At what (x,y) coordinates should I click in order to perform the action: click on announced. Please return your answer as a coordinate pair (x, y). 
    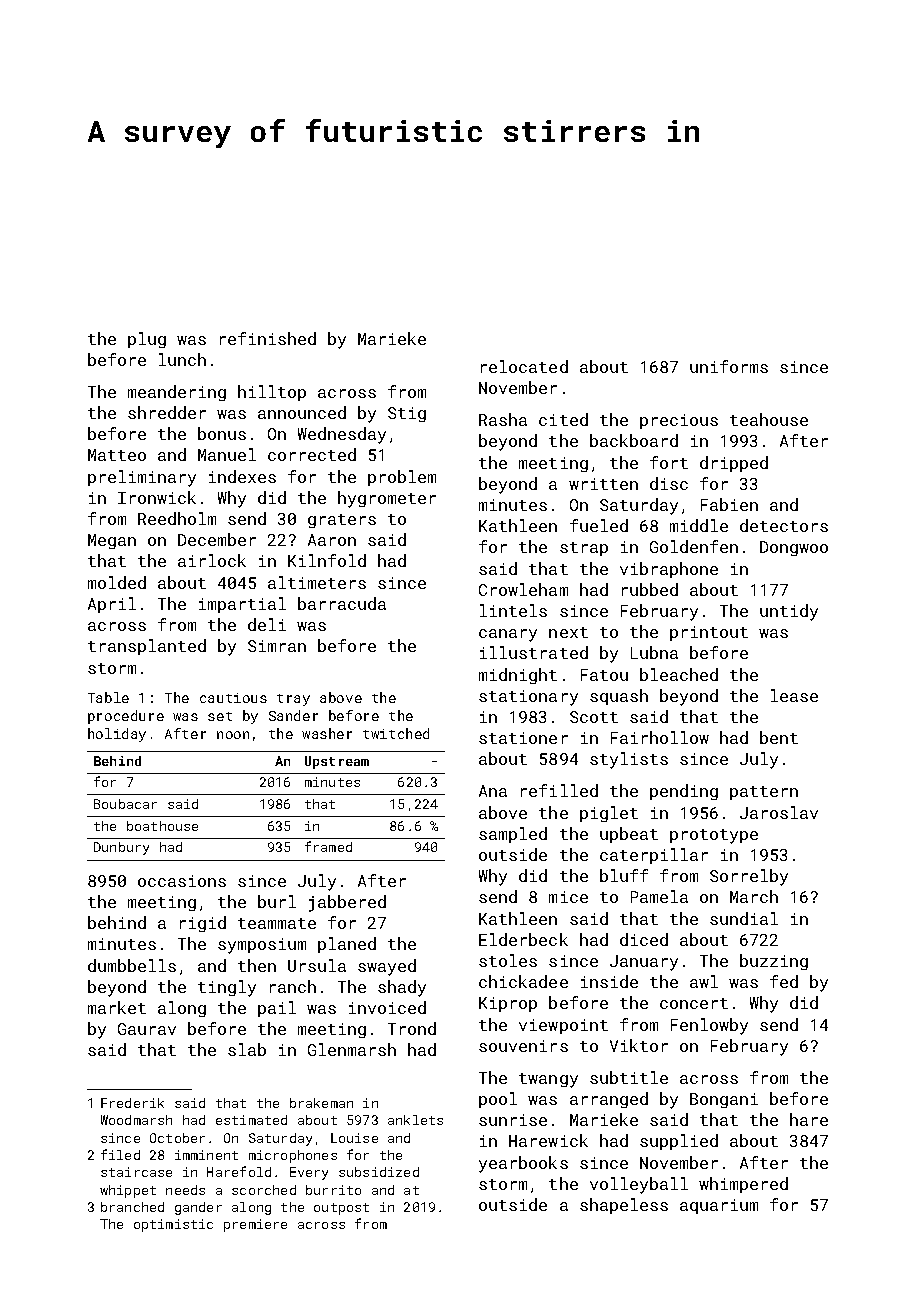
    Looking at the image, I should click on (302, 412).
